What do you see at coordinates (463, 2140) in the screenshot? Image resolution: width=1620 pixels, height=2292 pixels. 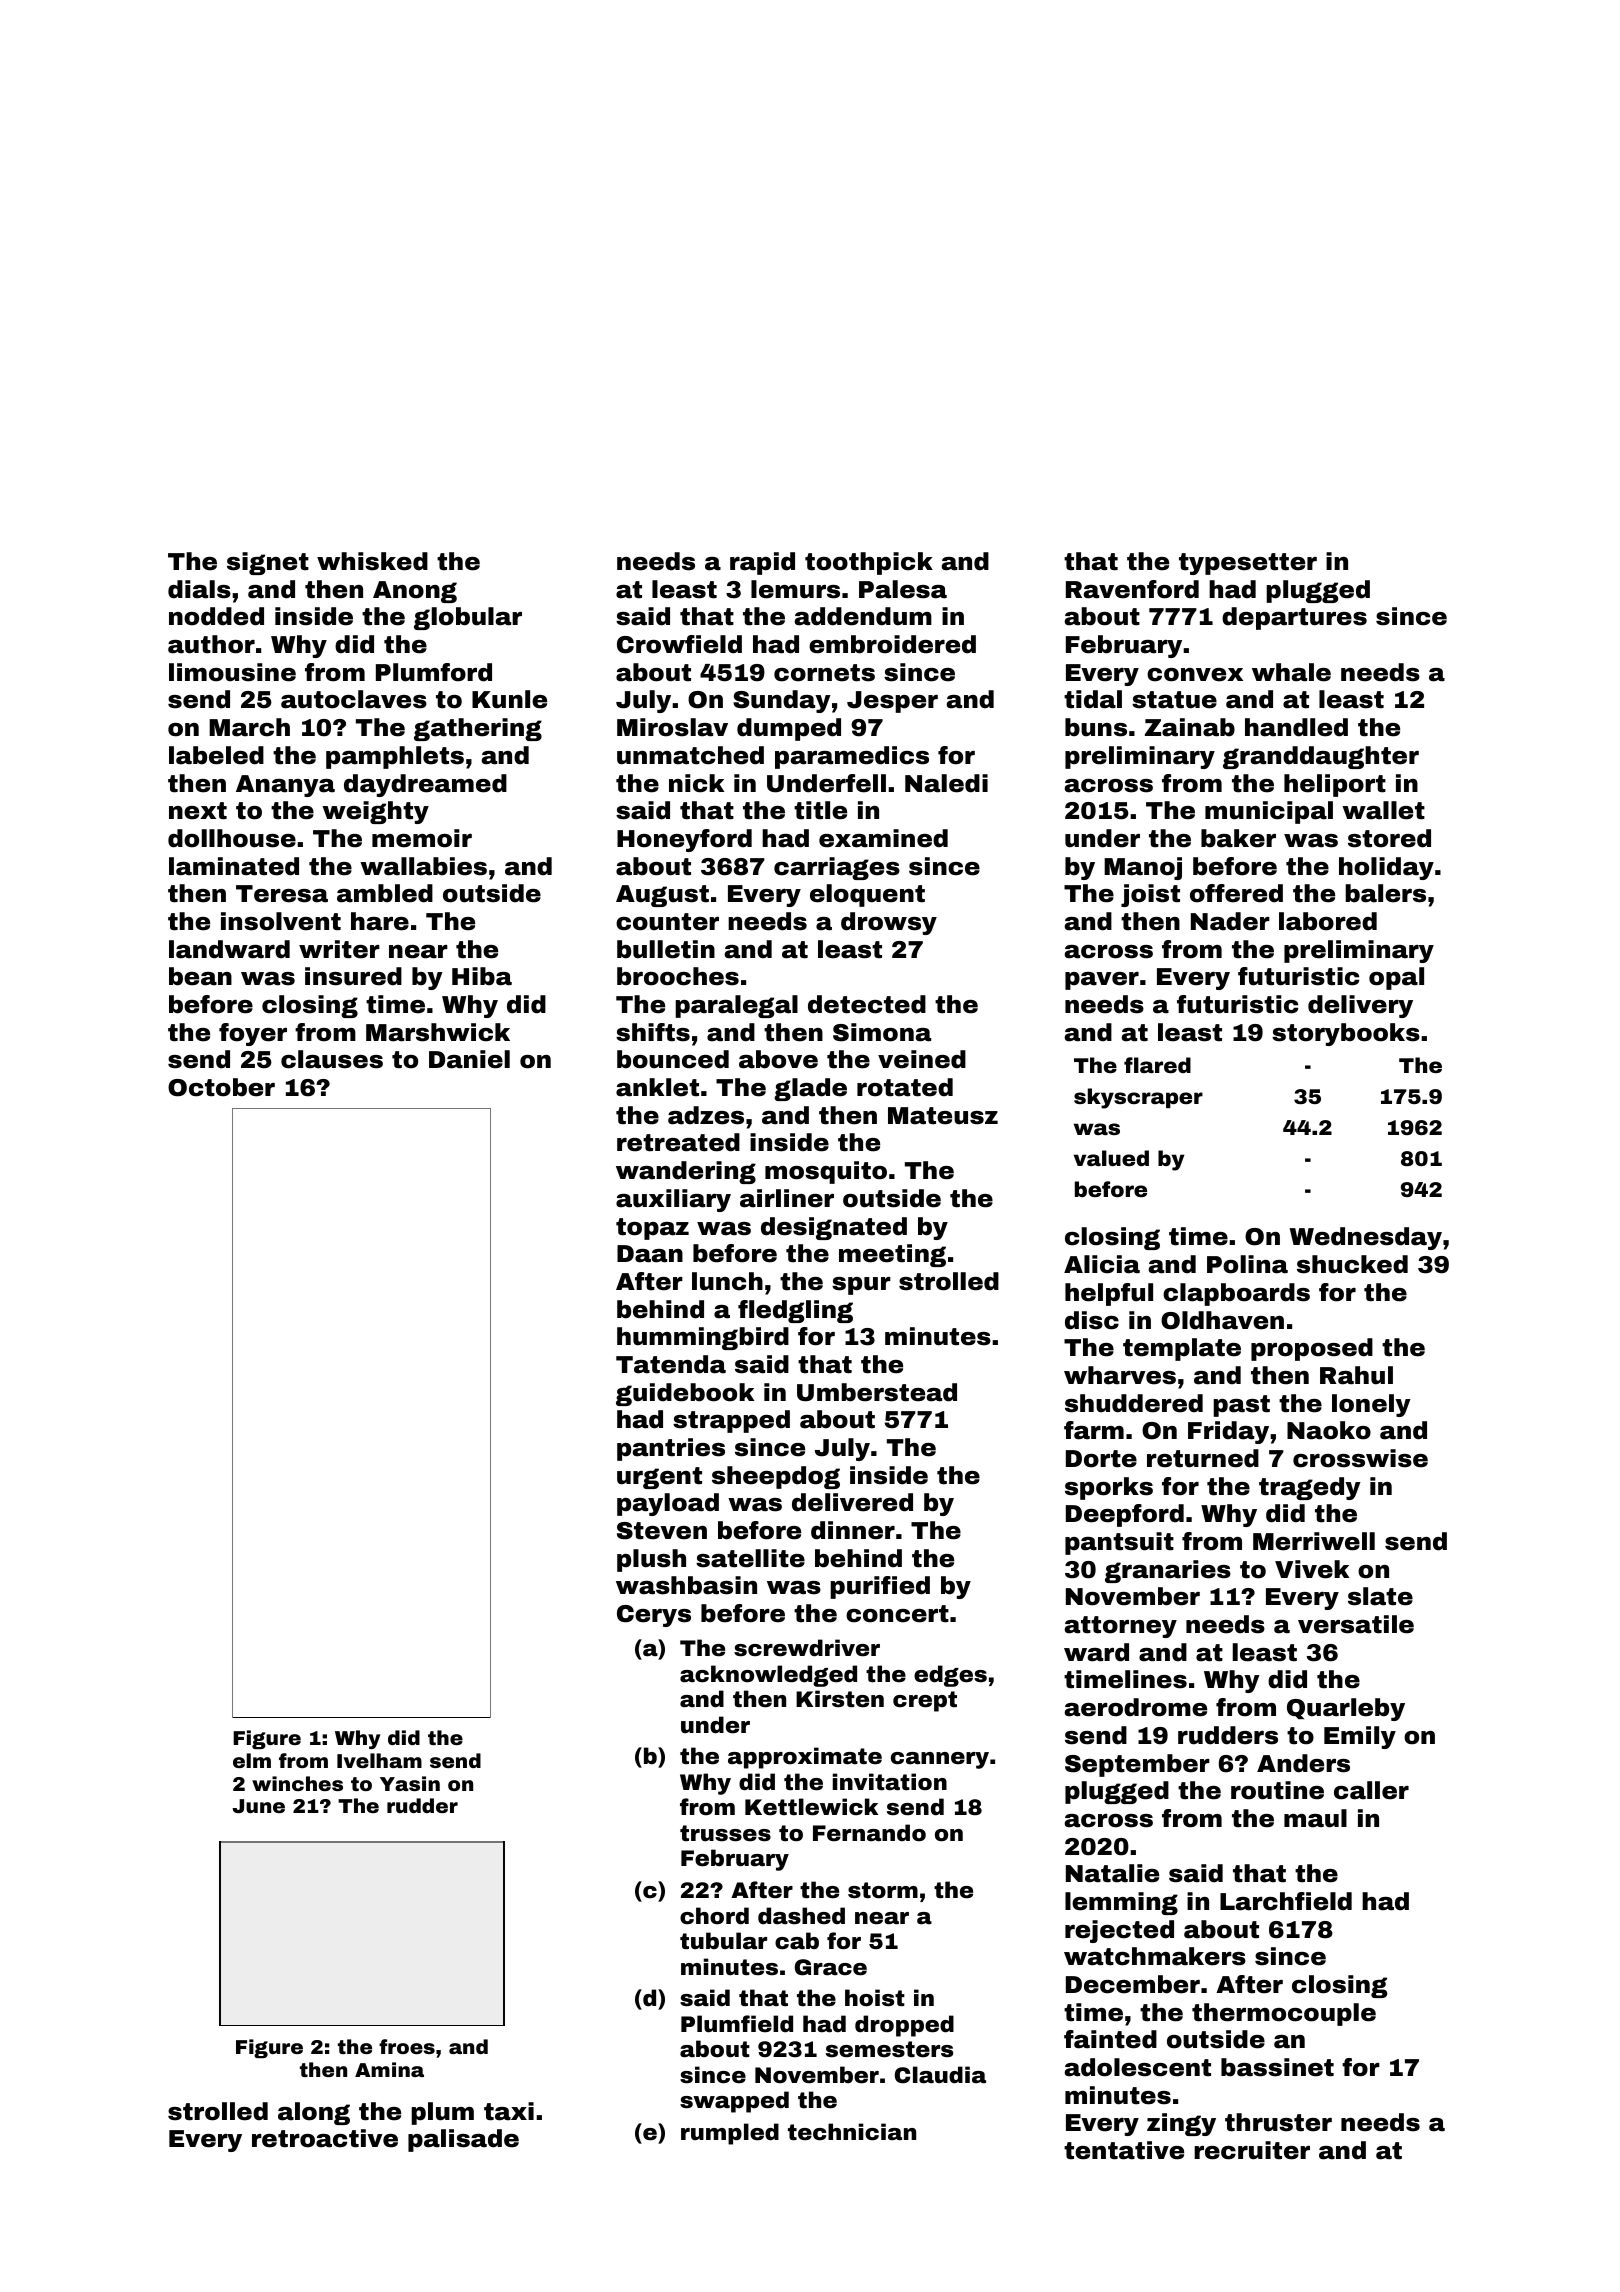 I see `palisade` at bounding box center [463, 2140].
